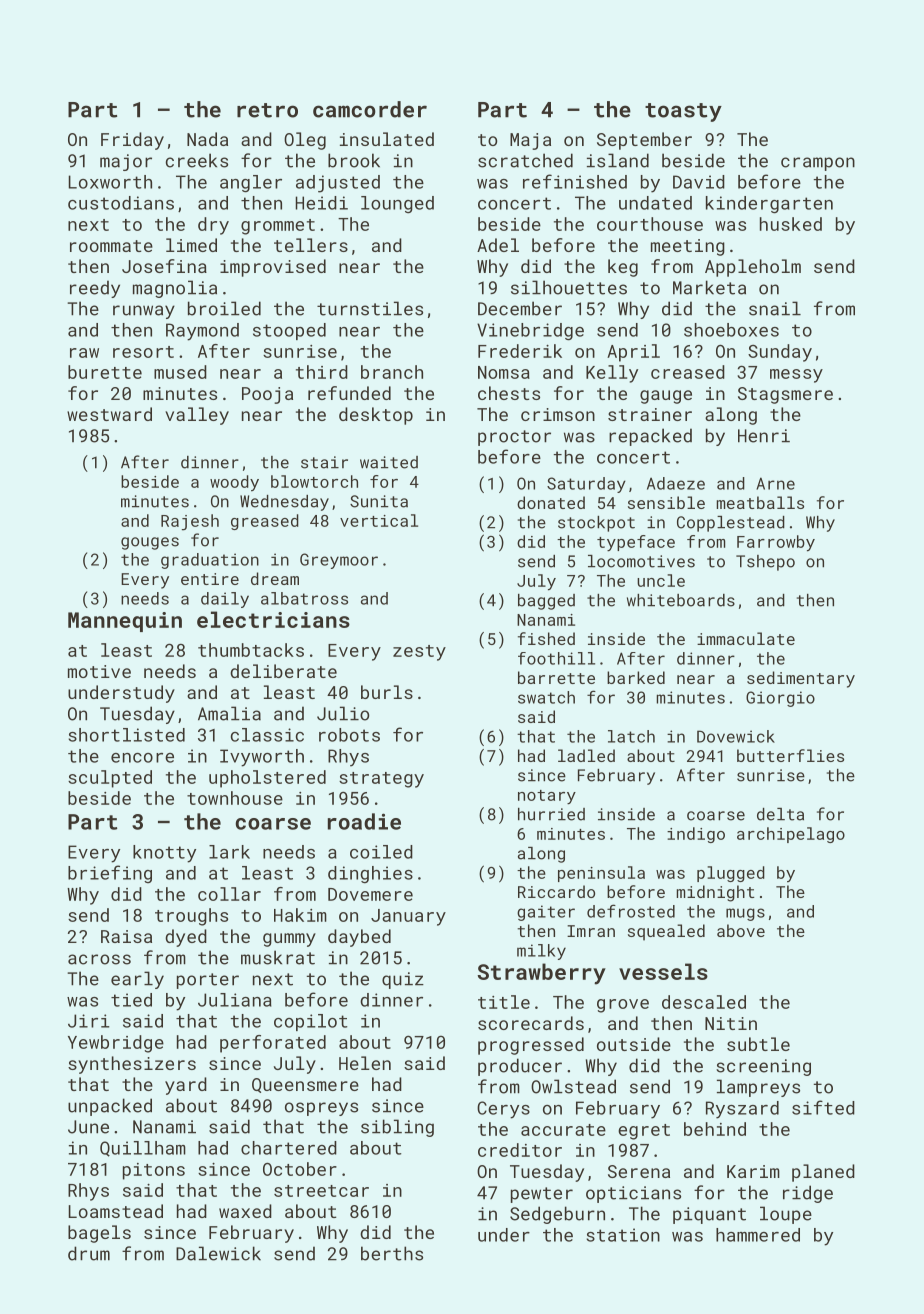 This screenshot has width=924, height=1314. I want to click on coiled, so click(381, 852).
